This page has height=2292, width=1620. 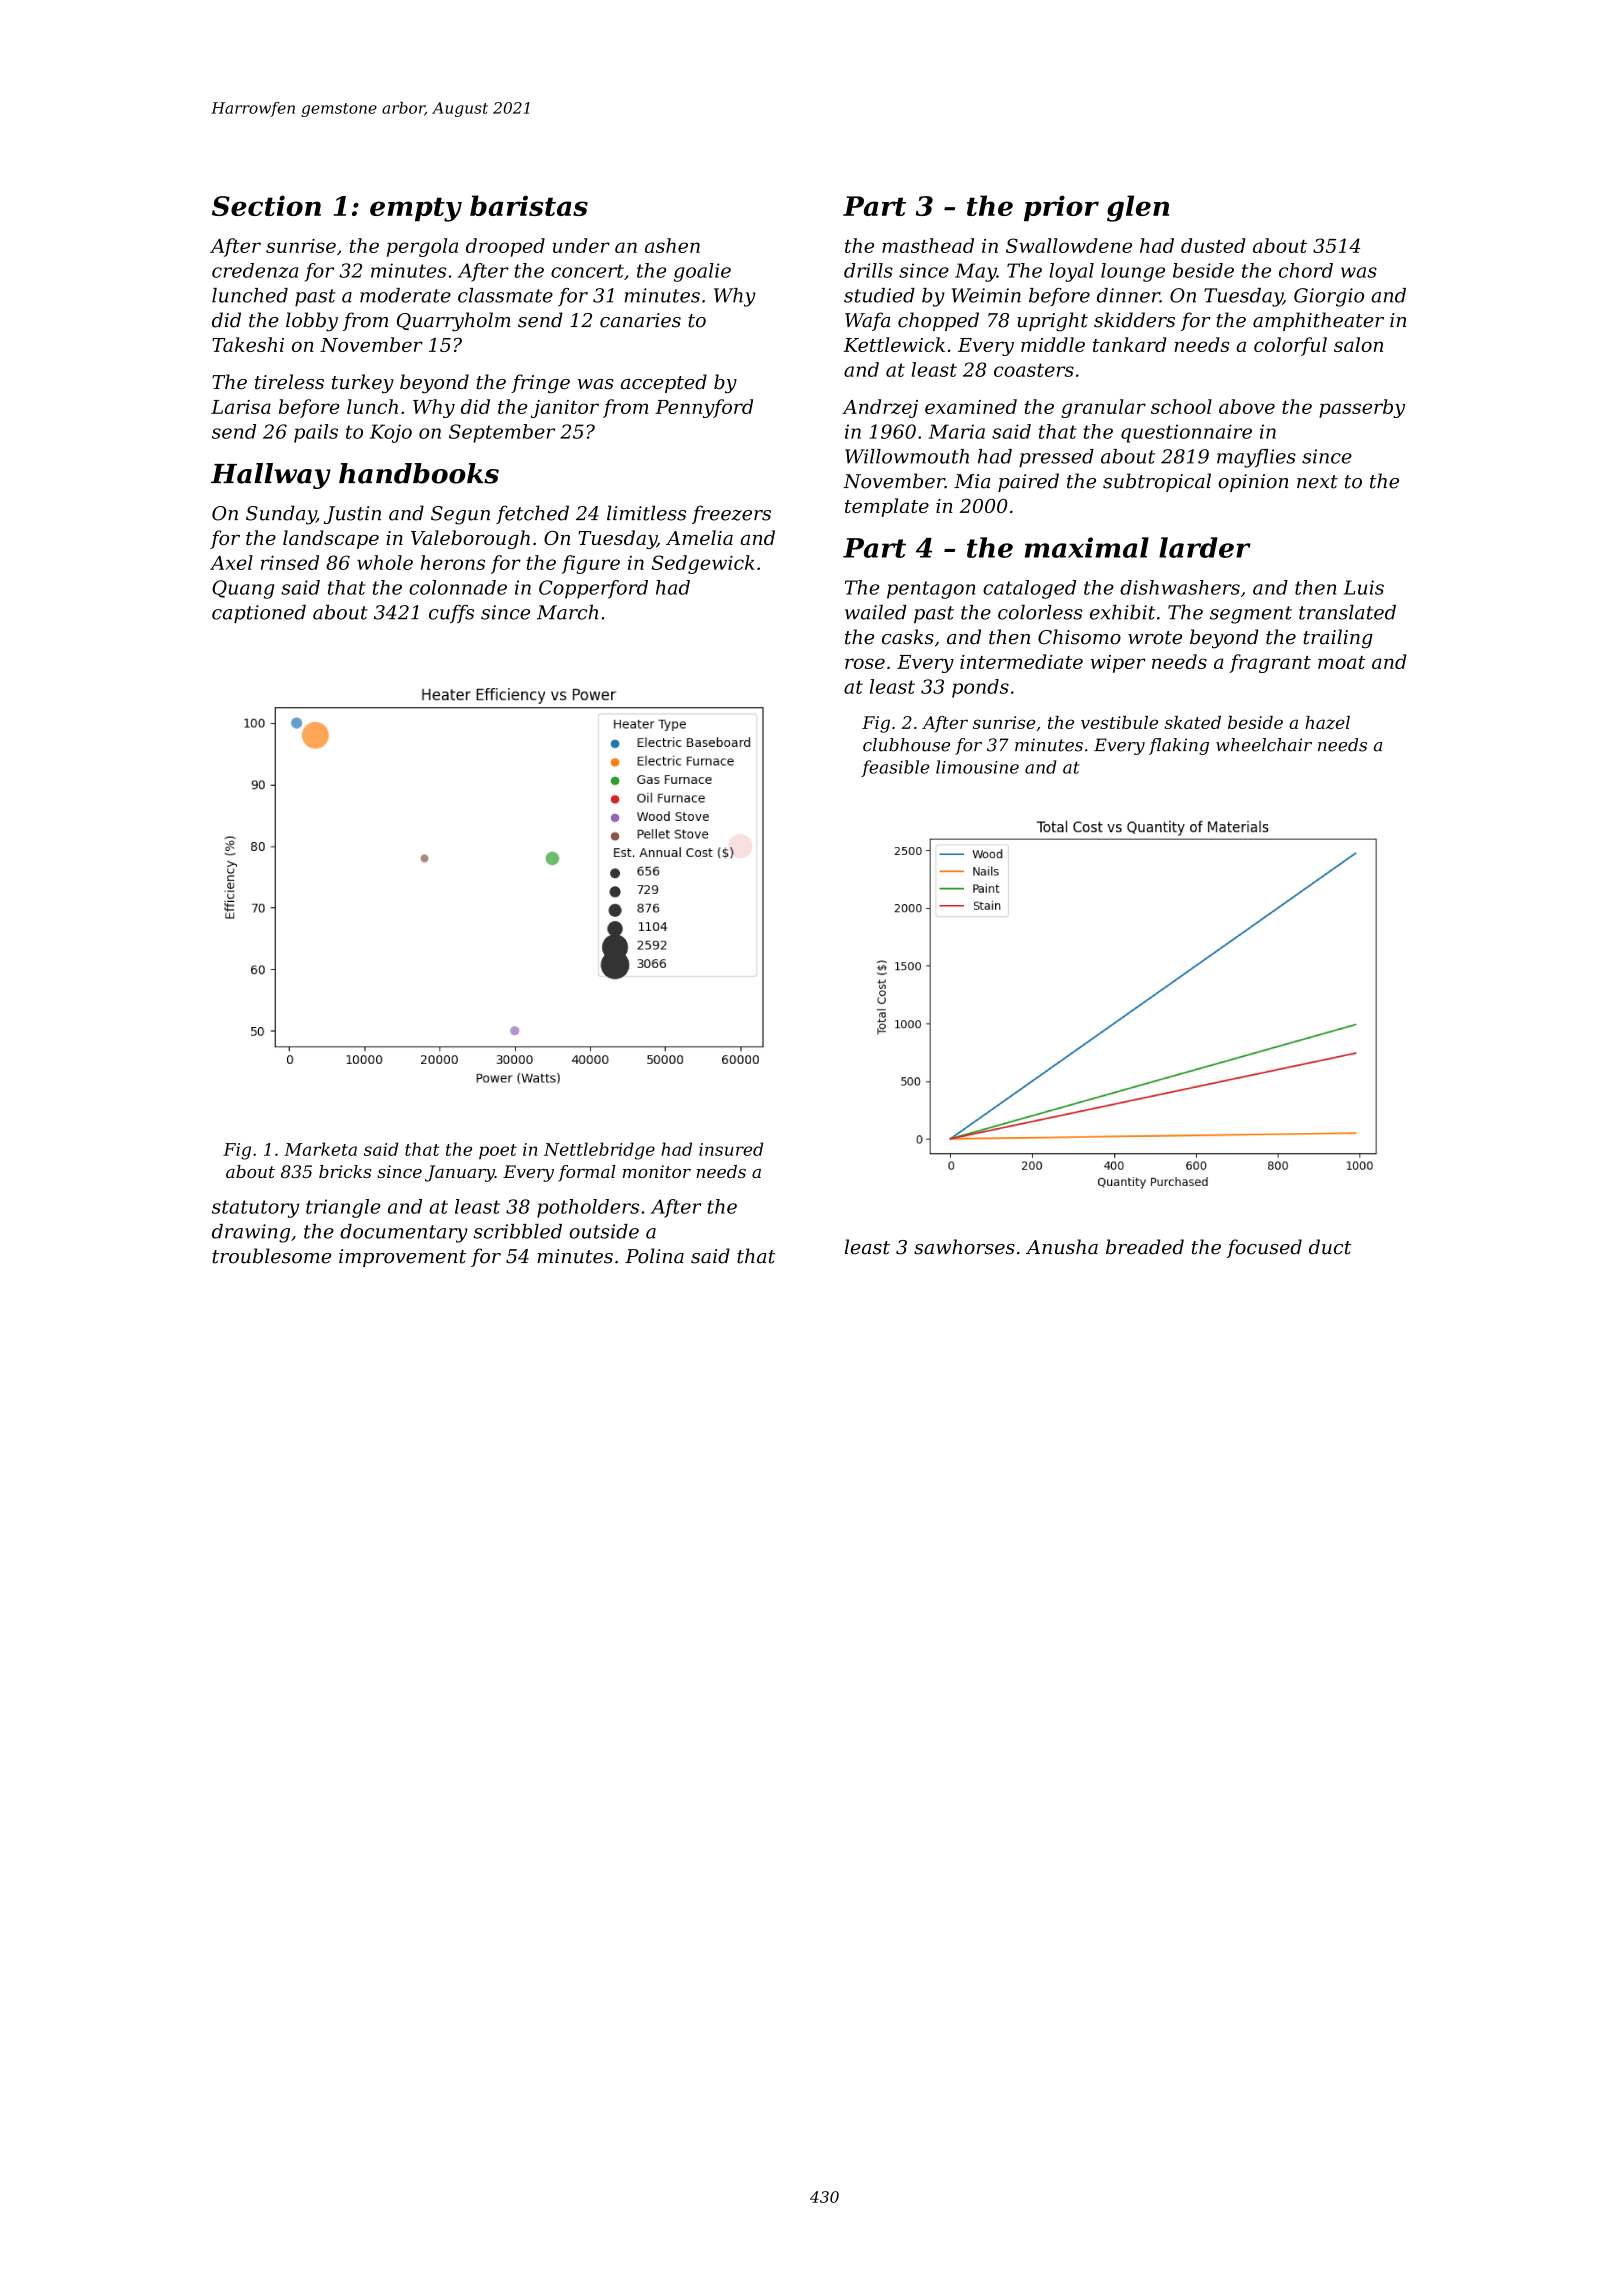 I want to click on Polina, so click(x=654, y=1256).
